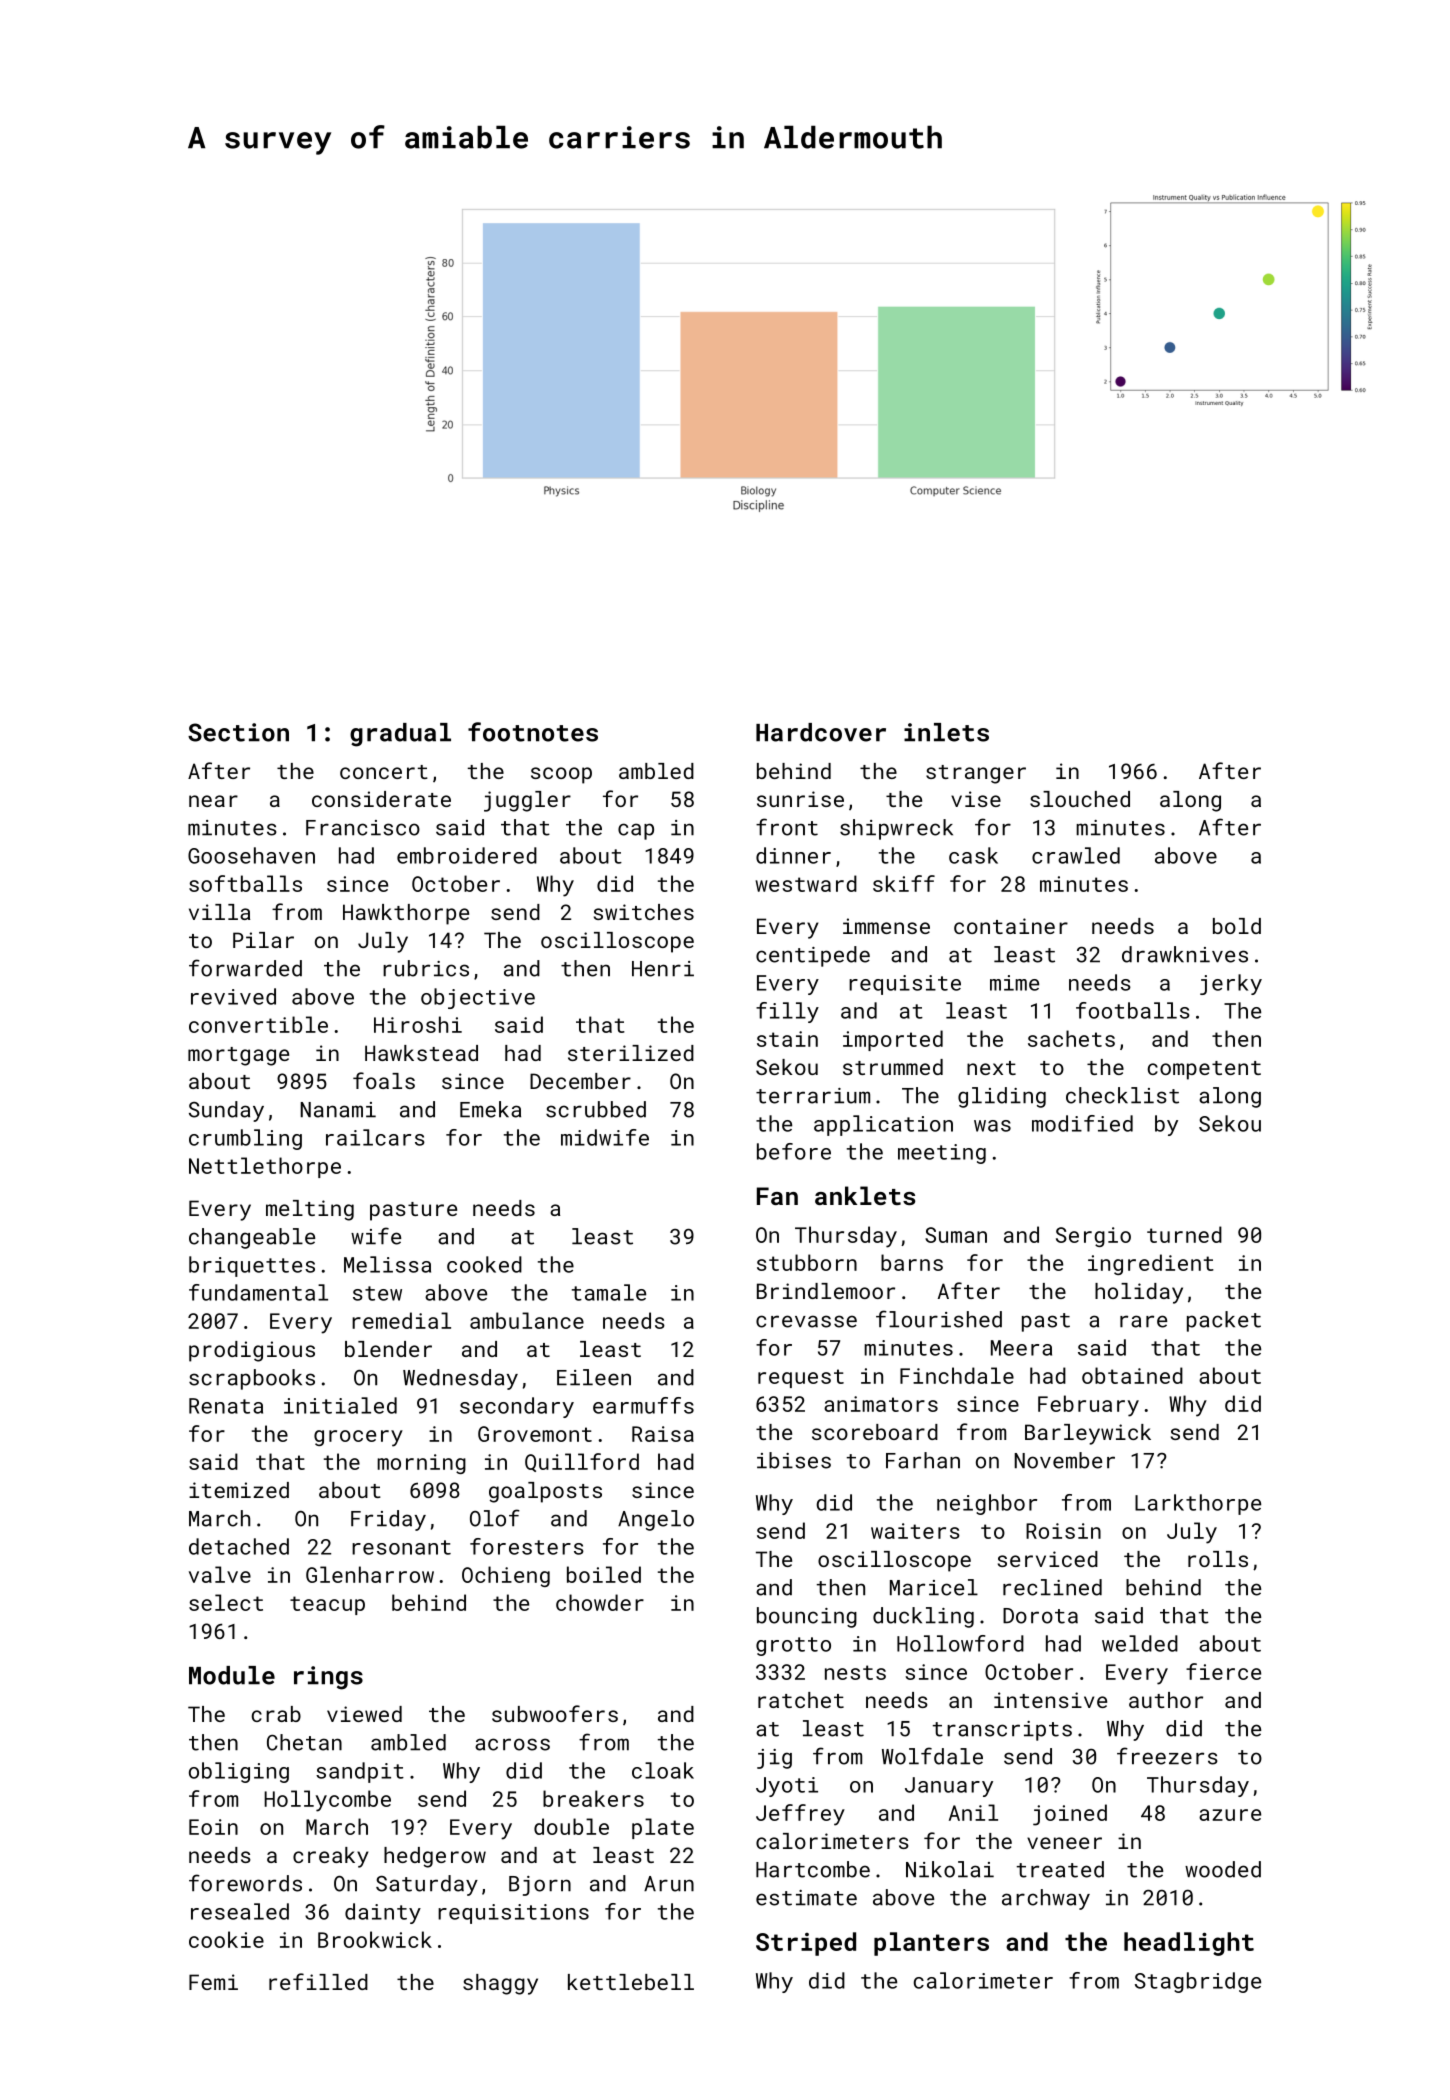 The height and width of the screenshot is (2100, 1450). Describe the element at coordinates (1218, 1559) in the screenshot. I see `rolls` at that location.
